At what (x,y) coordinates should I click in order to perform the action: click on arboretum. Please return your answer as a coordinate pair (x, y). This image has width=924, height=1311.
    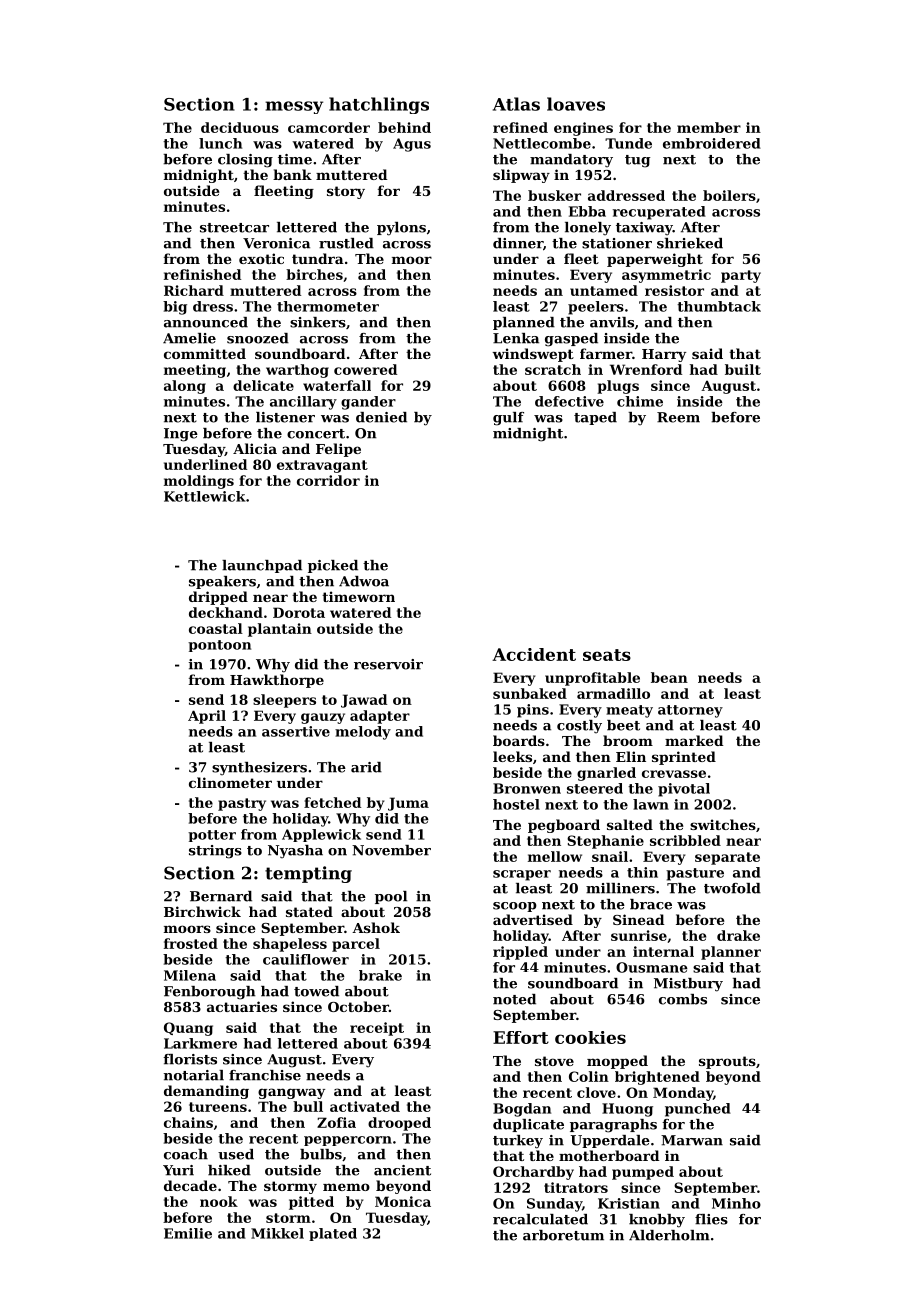
    Looking at the image, I should click on (563, 1235).
